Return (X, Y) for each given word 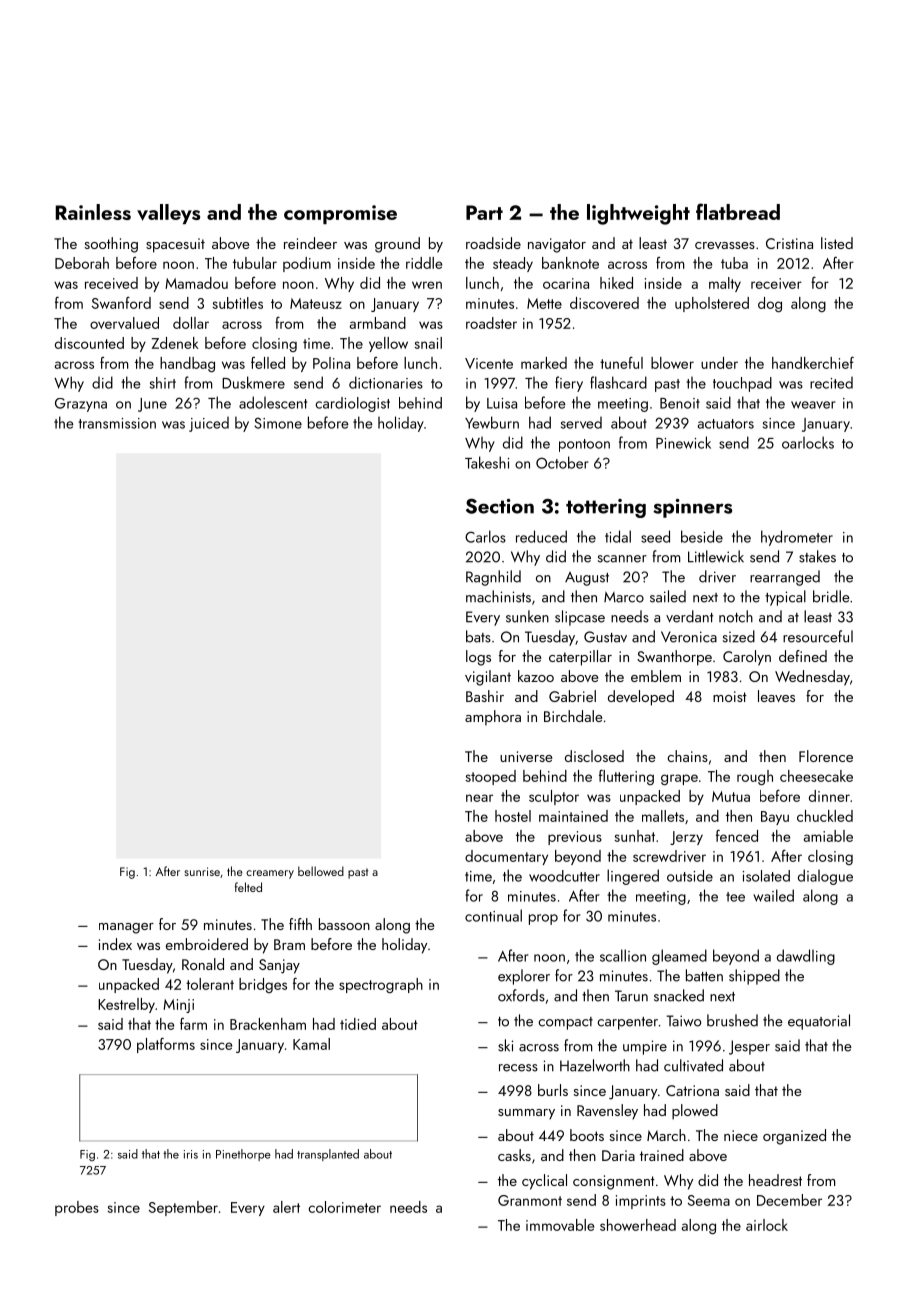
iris (191, 1154)
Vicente (489, 363)
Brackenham (268, 1024)
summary (526, 1114)
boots (587, 1135)
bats (478, 636)
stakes (817, 556)
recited (831, 383)
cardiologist (353, 404)
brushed (732, 1020)
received (111, 283)
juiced (209, 424)
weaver (813, 405)
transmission (117, 423)
